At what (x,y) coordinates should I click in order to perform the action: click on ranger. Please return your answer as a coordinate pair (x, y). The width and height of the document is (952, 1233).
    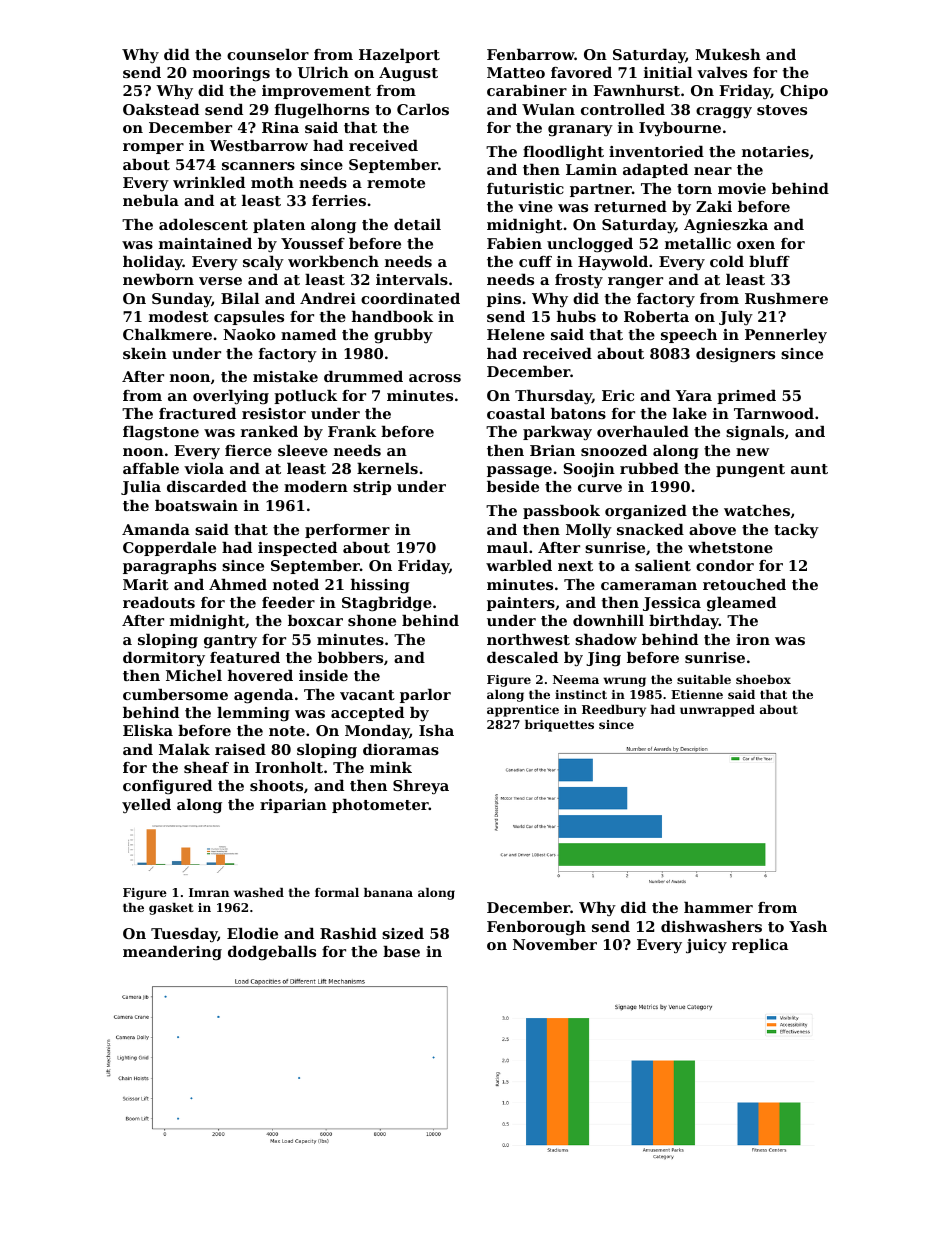
    Looking at the image, I should click on (635, 283).
